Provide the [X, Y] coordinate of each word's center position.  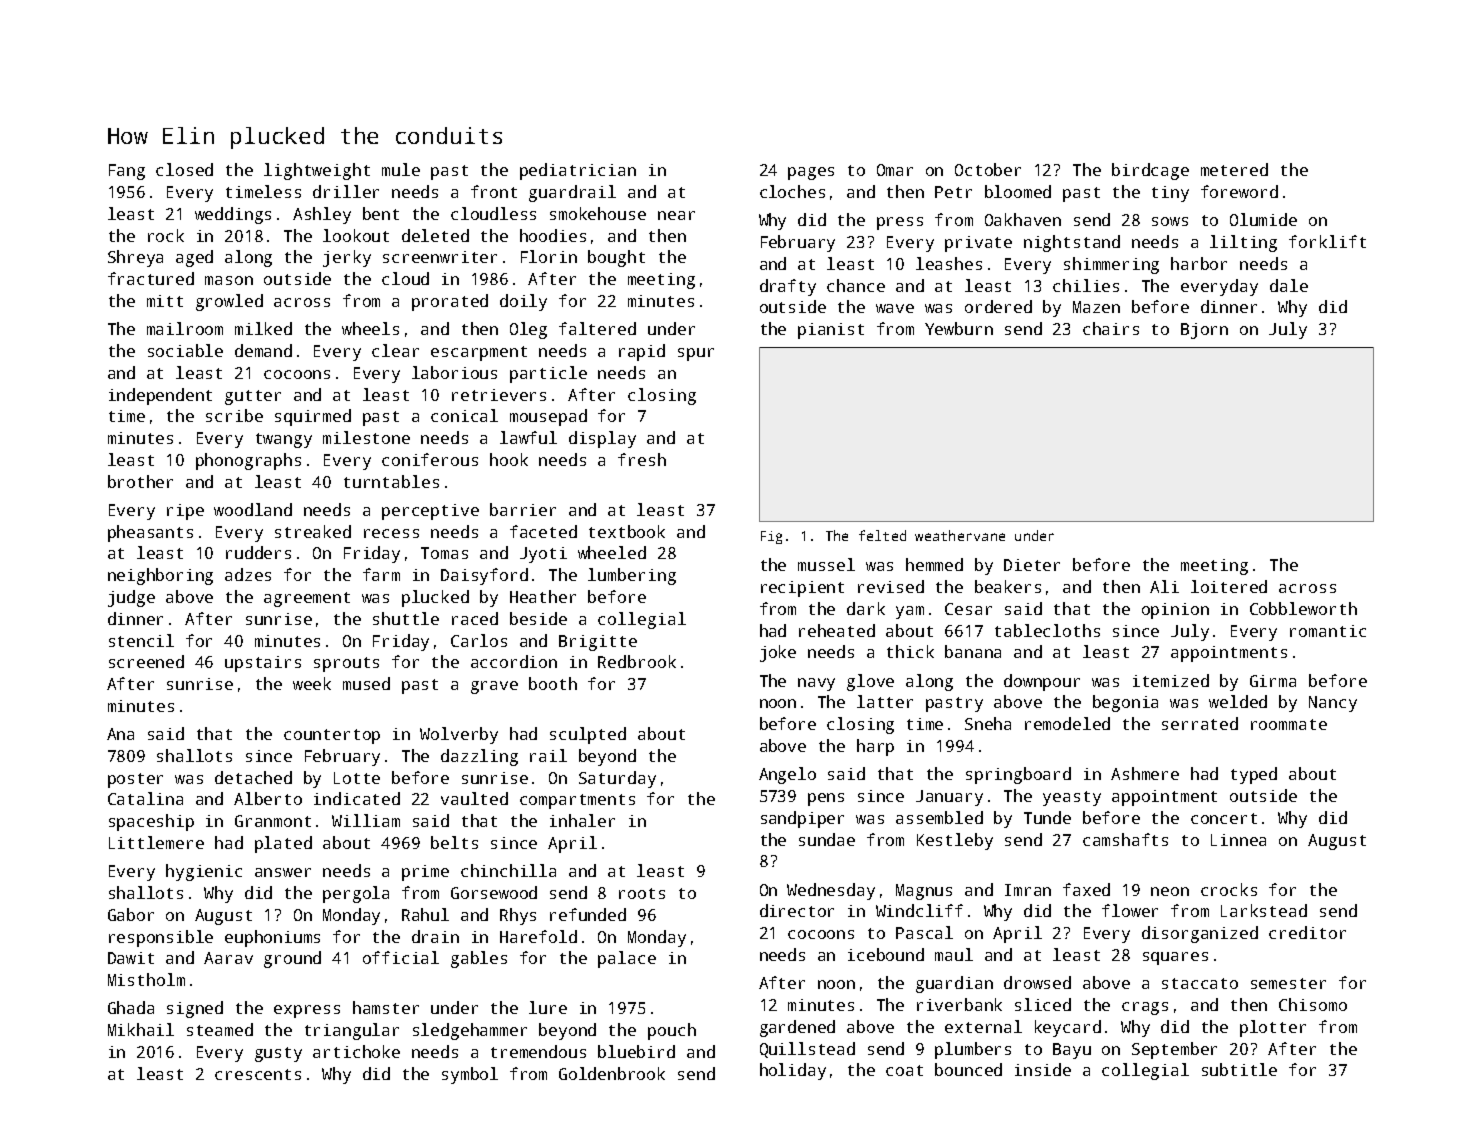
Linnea [1238, 840]
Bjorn [1204, 331]
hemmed [934, 564]
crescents [258, 1074]
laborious [454, 372]
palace [627, 959]
